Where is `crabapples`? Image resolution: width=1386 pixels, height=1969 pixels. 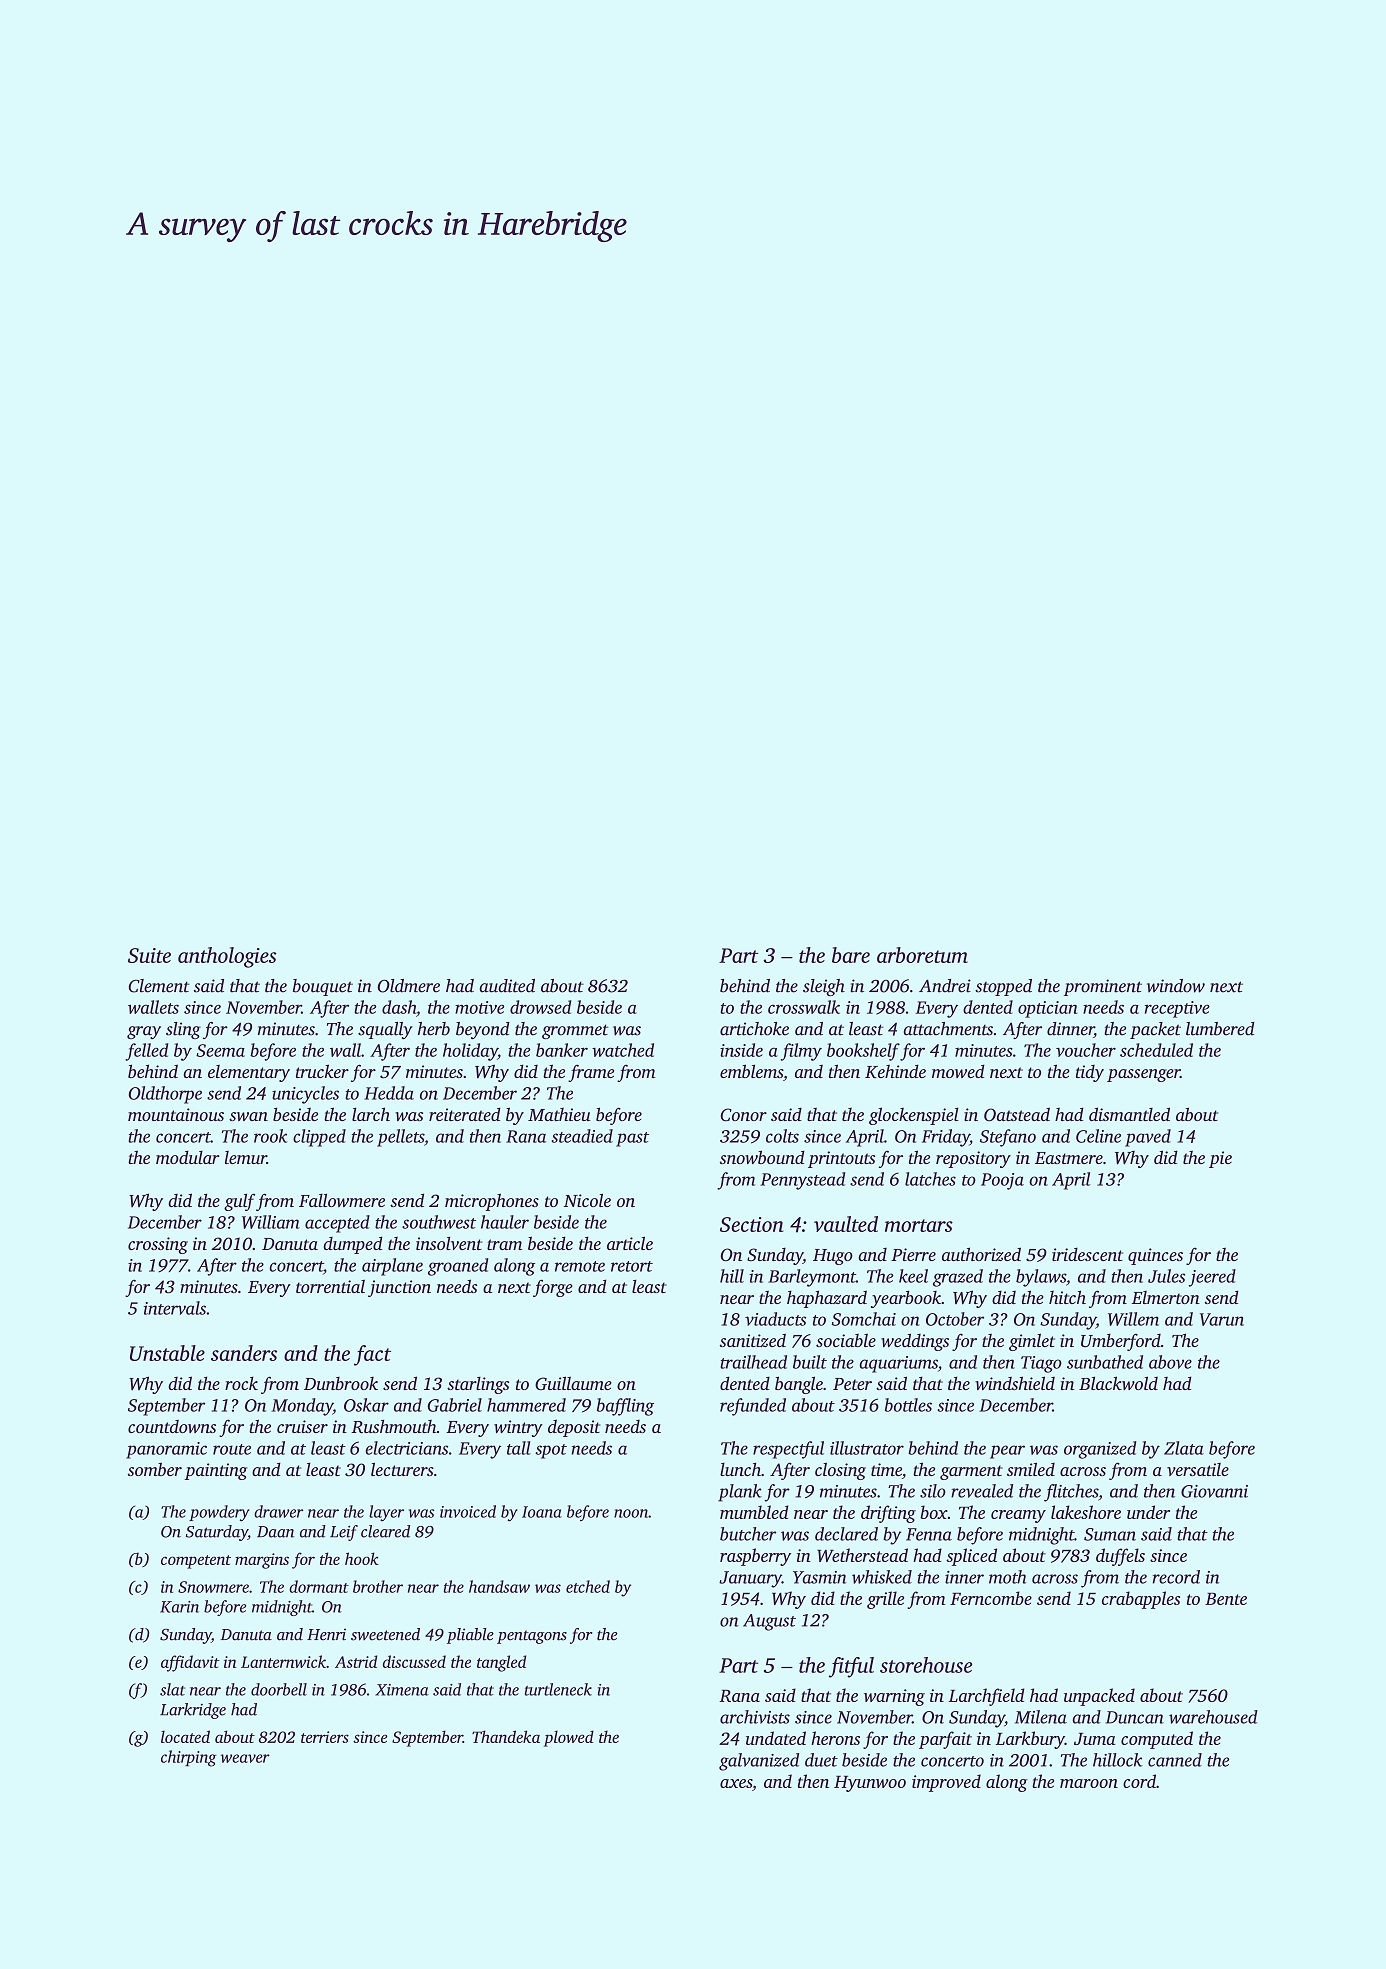 crabapples is located at coordinates (1141, 1600).
